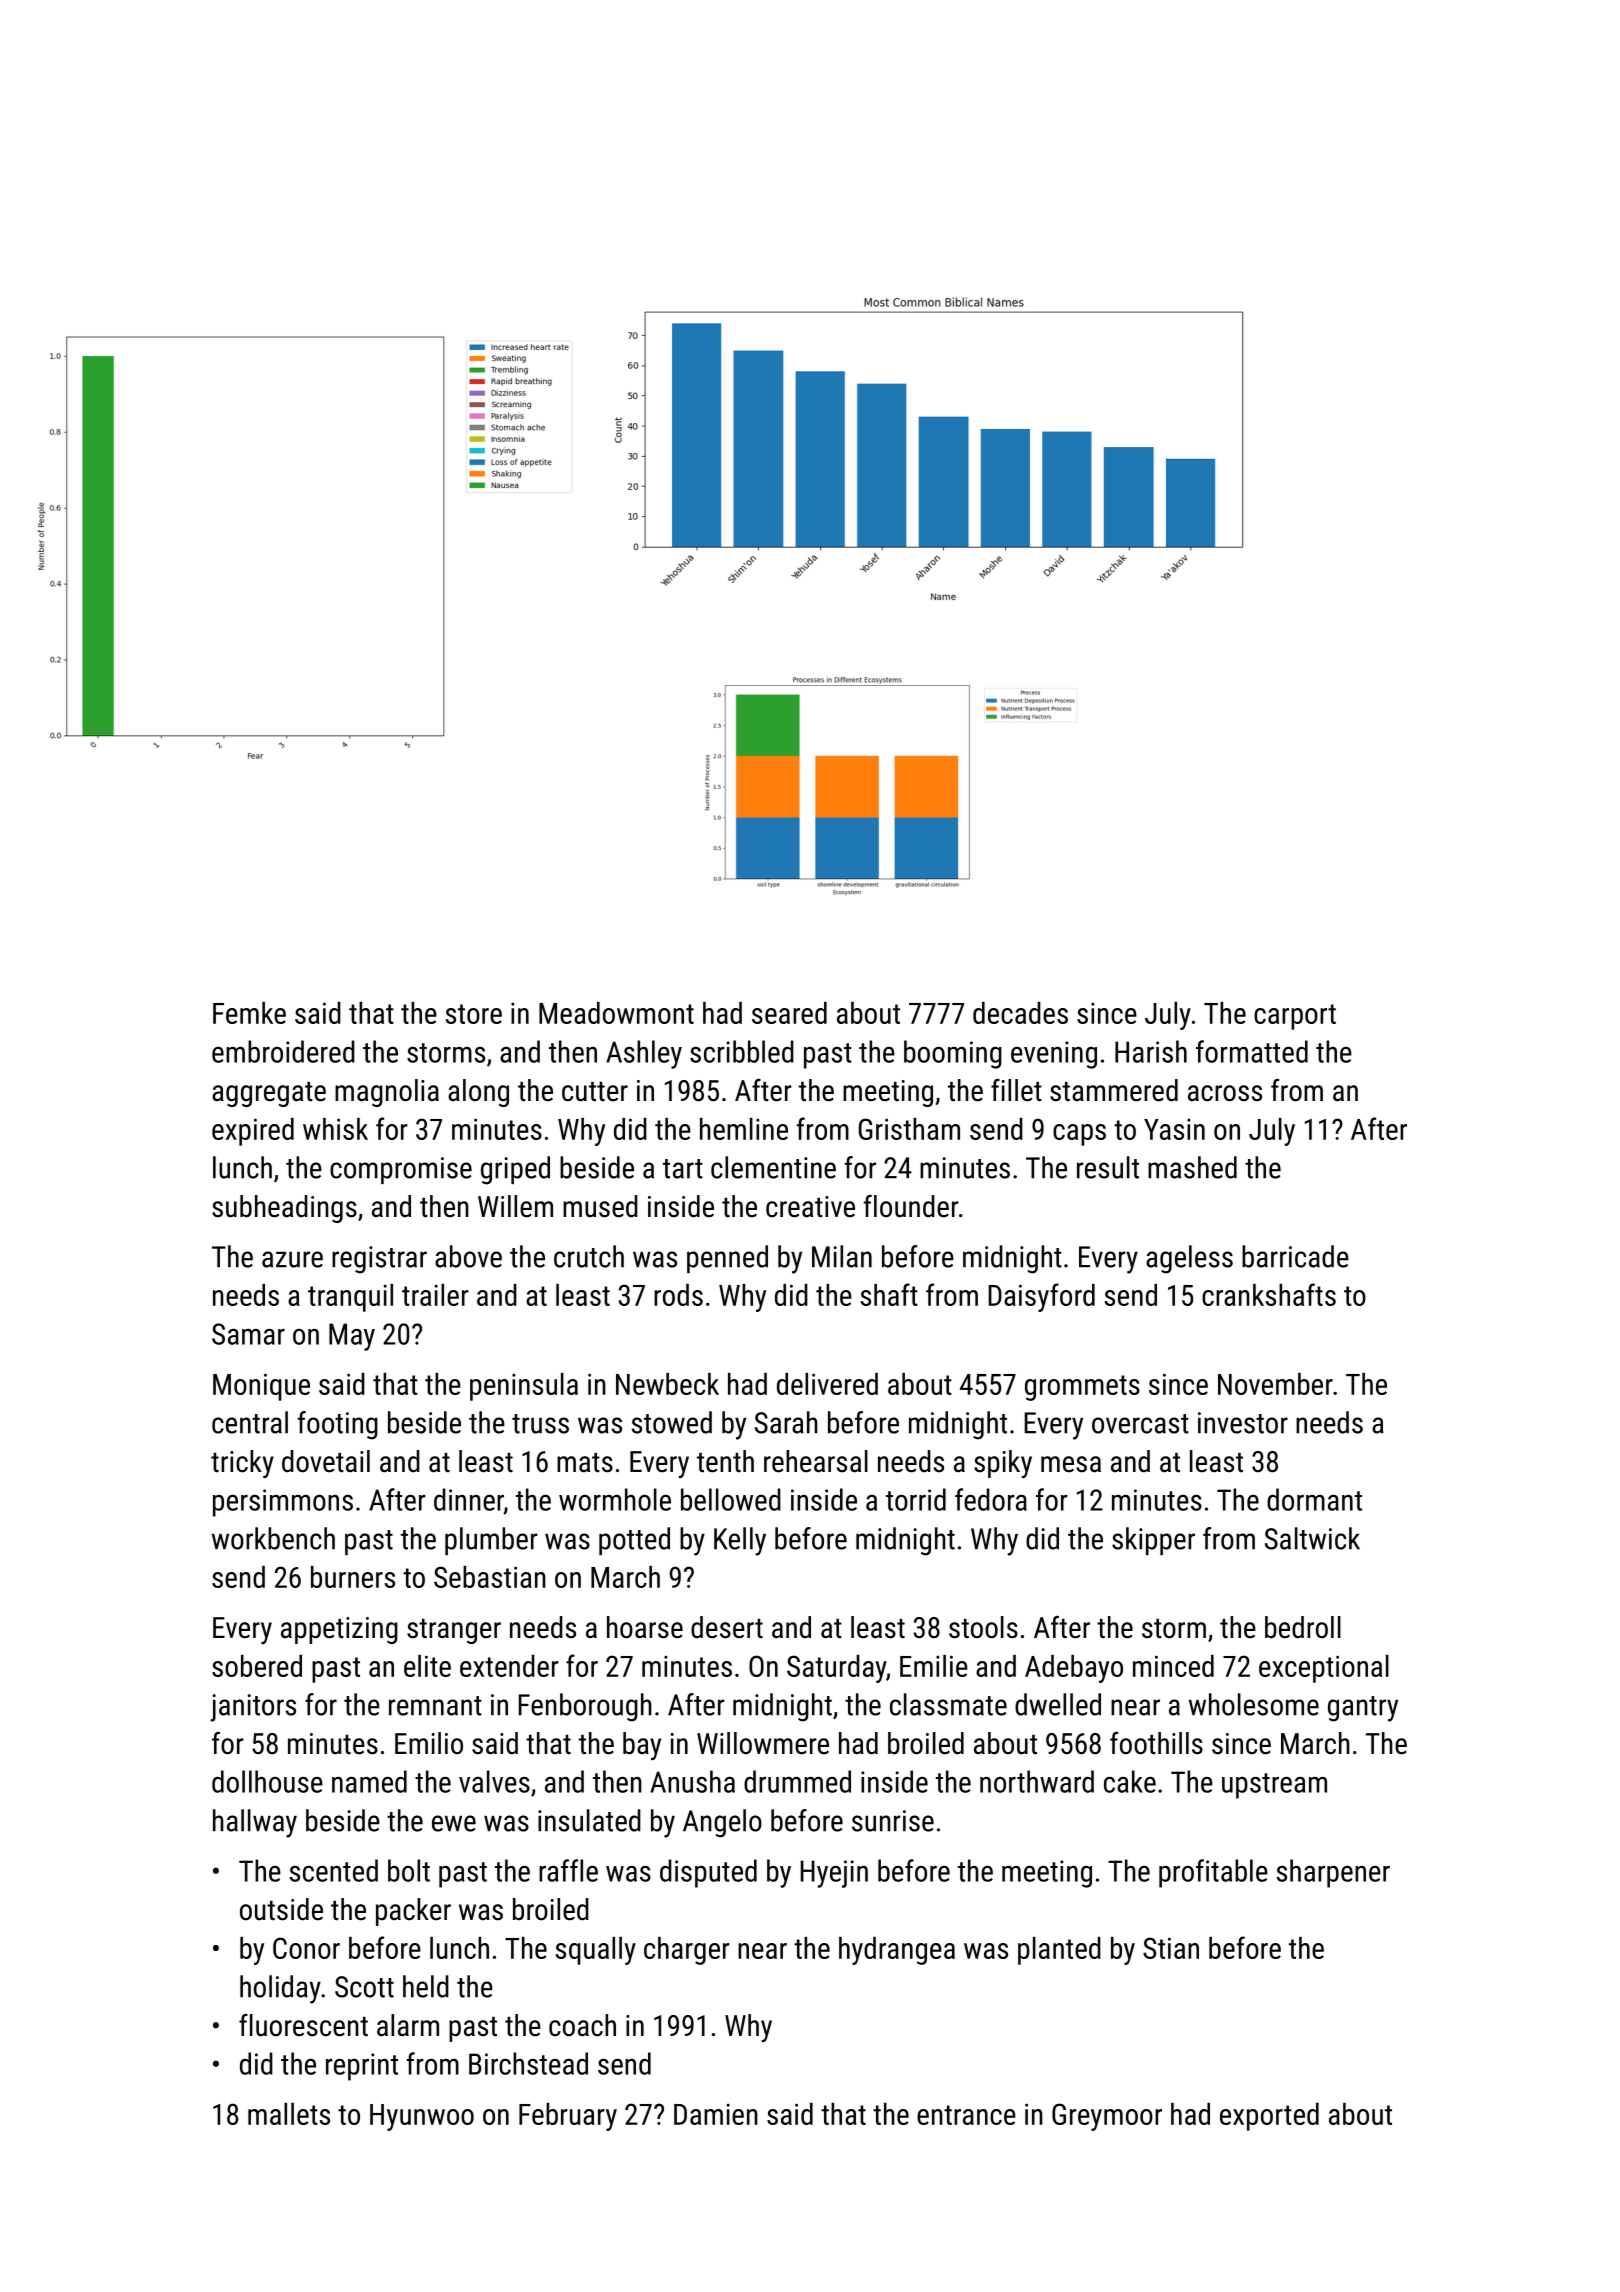  Describe the element at coordinates (934, 1666) in the screenshot. I see `Emilie` at that location.
